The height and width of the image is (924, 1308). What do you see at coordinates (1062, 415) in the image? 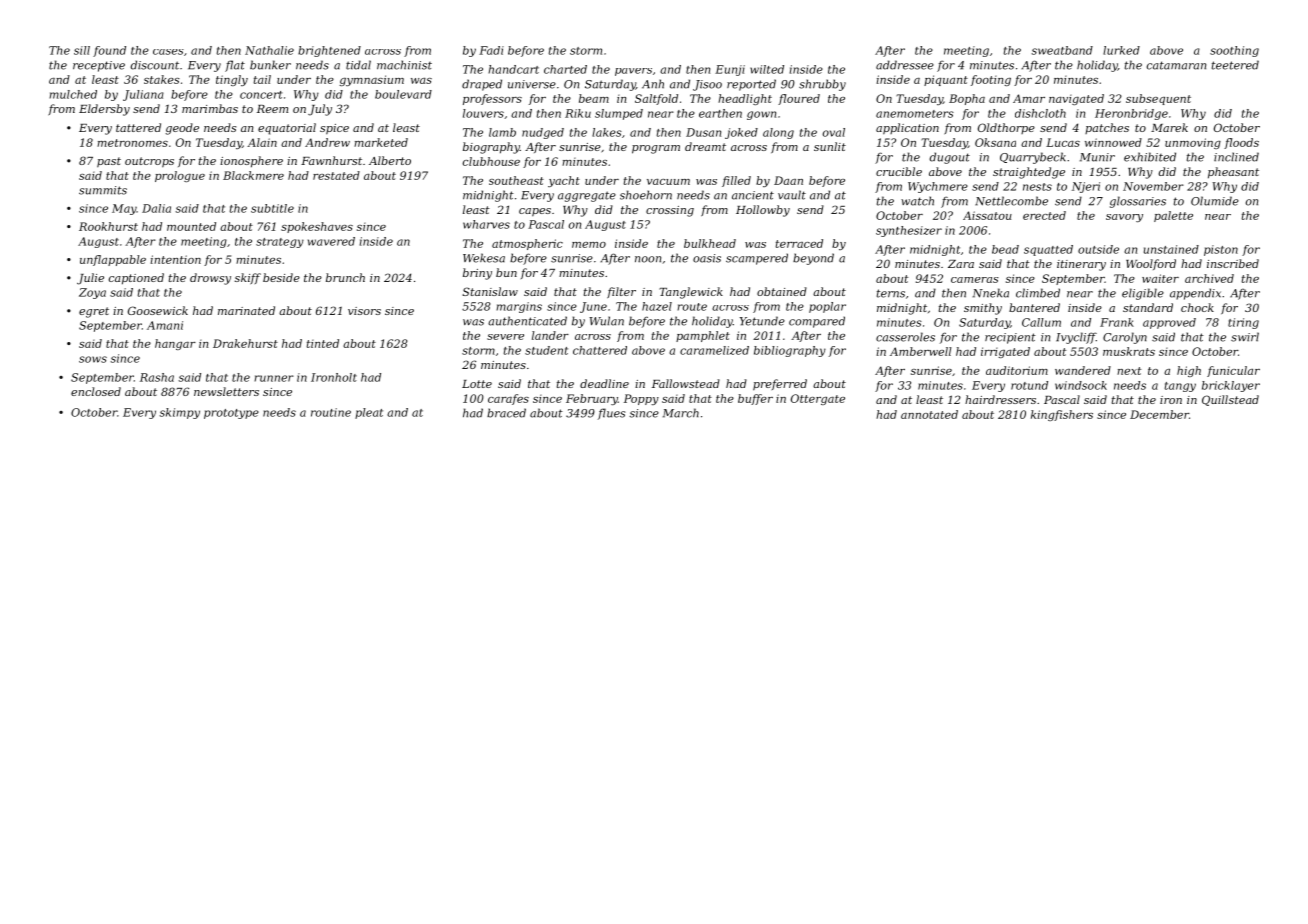
I see `kingfishers` at bounding box center [1062, 415].
